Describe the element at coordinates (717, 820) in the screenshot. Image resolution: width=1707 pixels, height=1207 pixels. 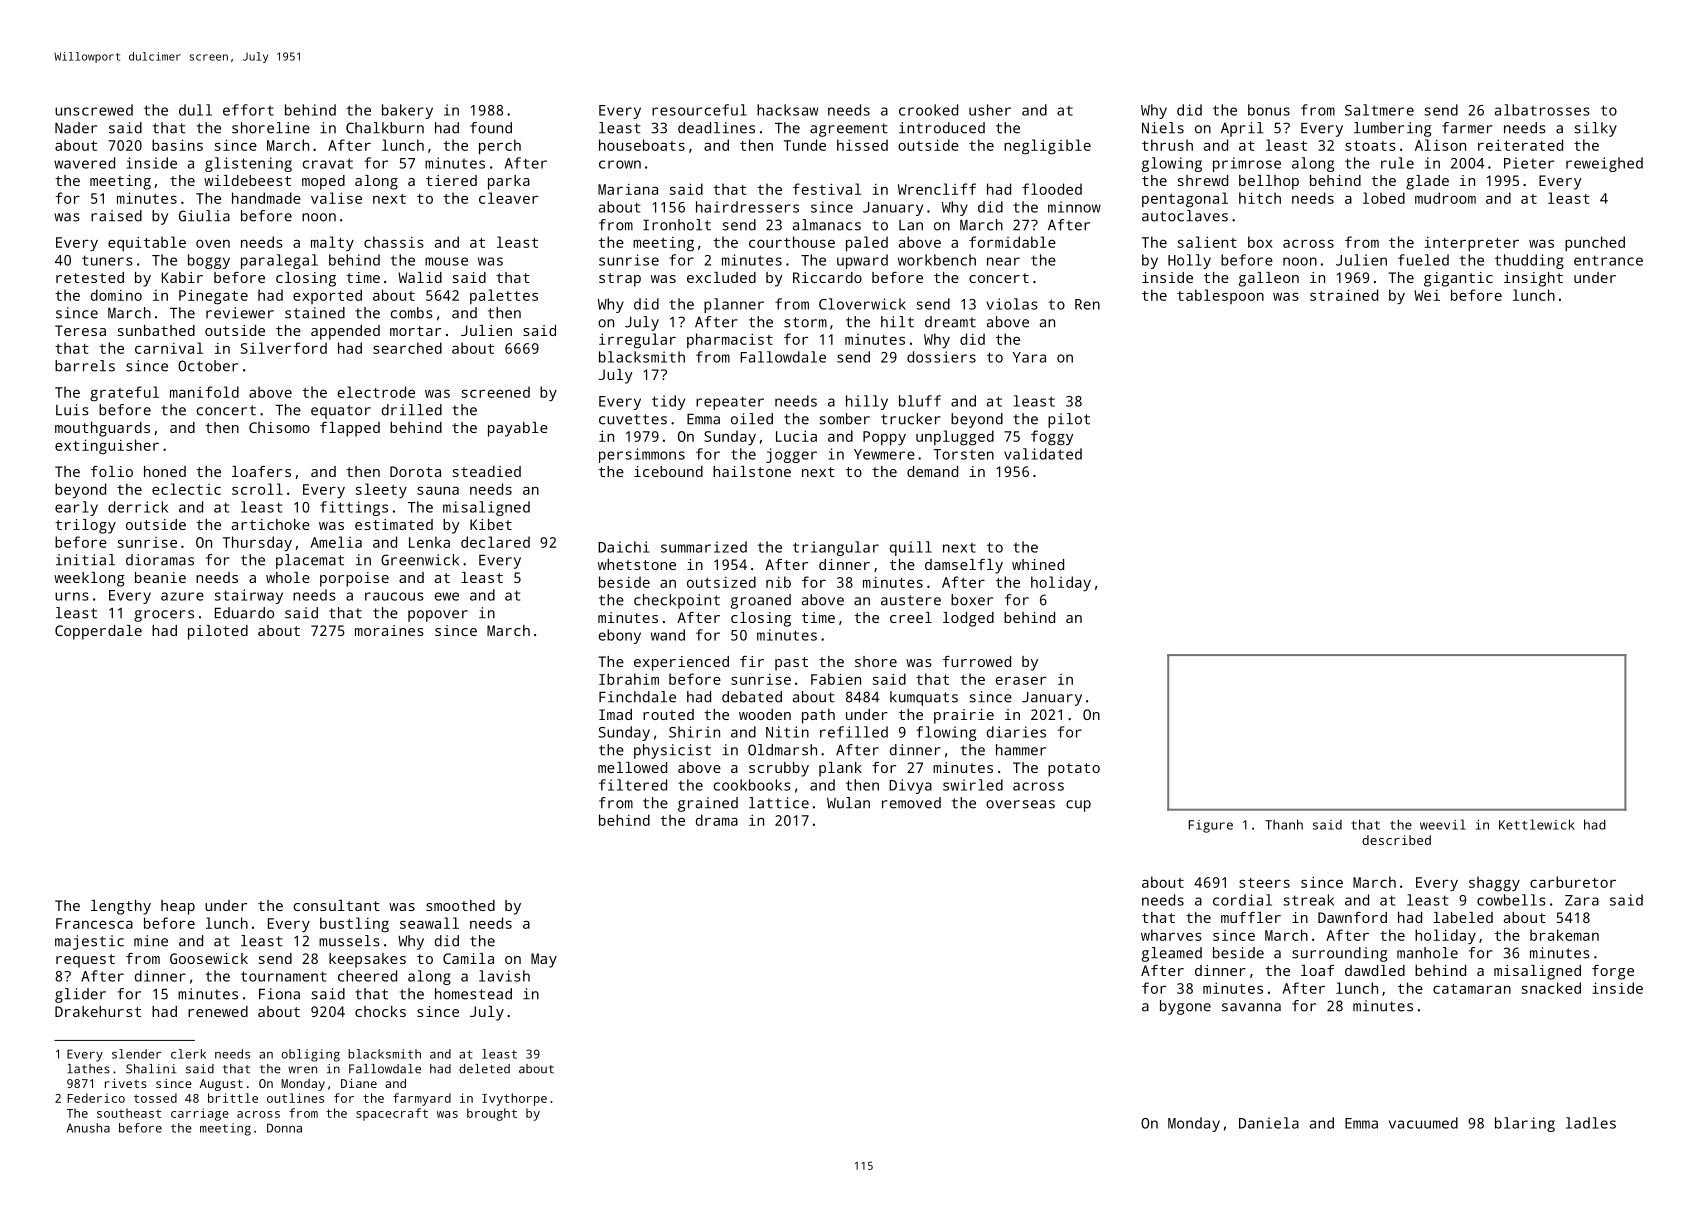
I see `drama` at that location.
